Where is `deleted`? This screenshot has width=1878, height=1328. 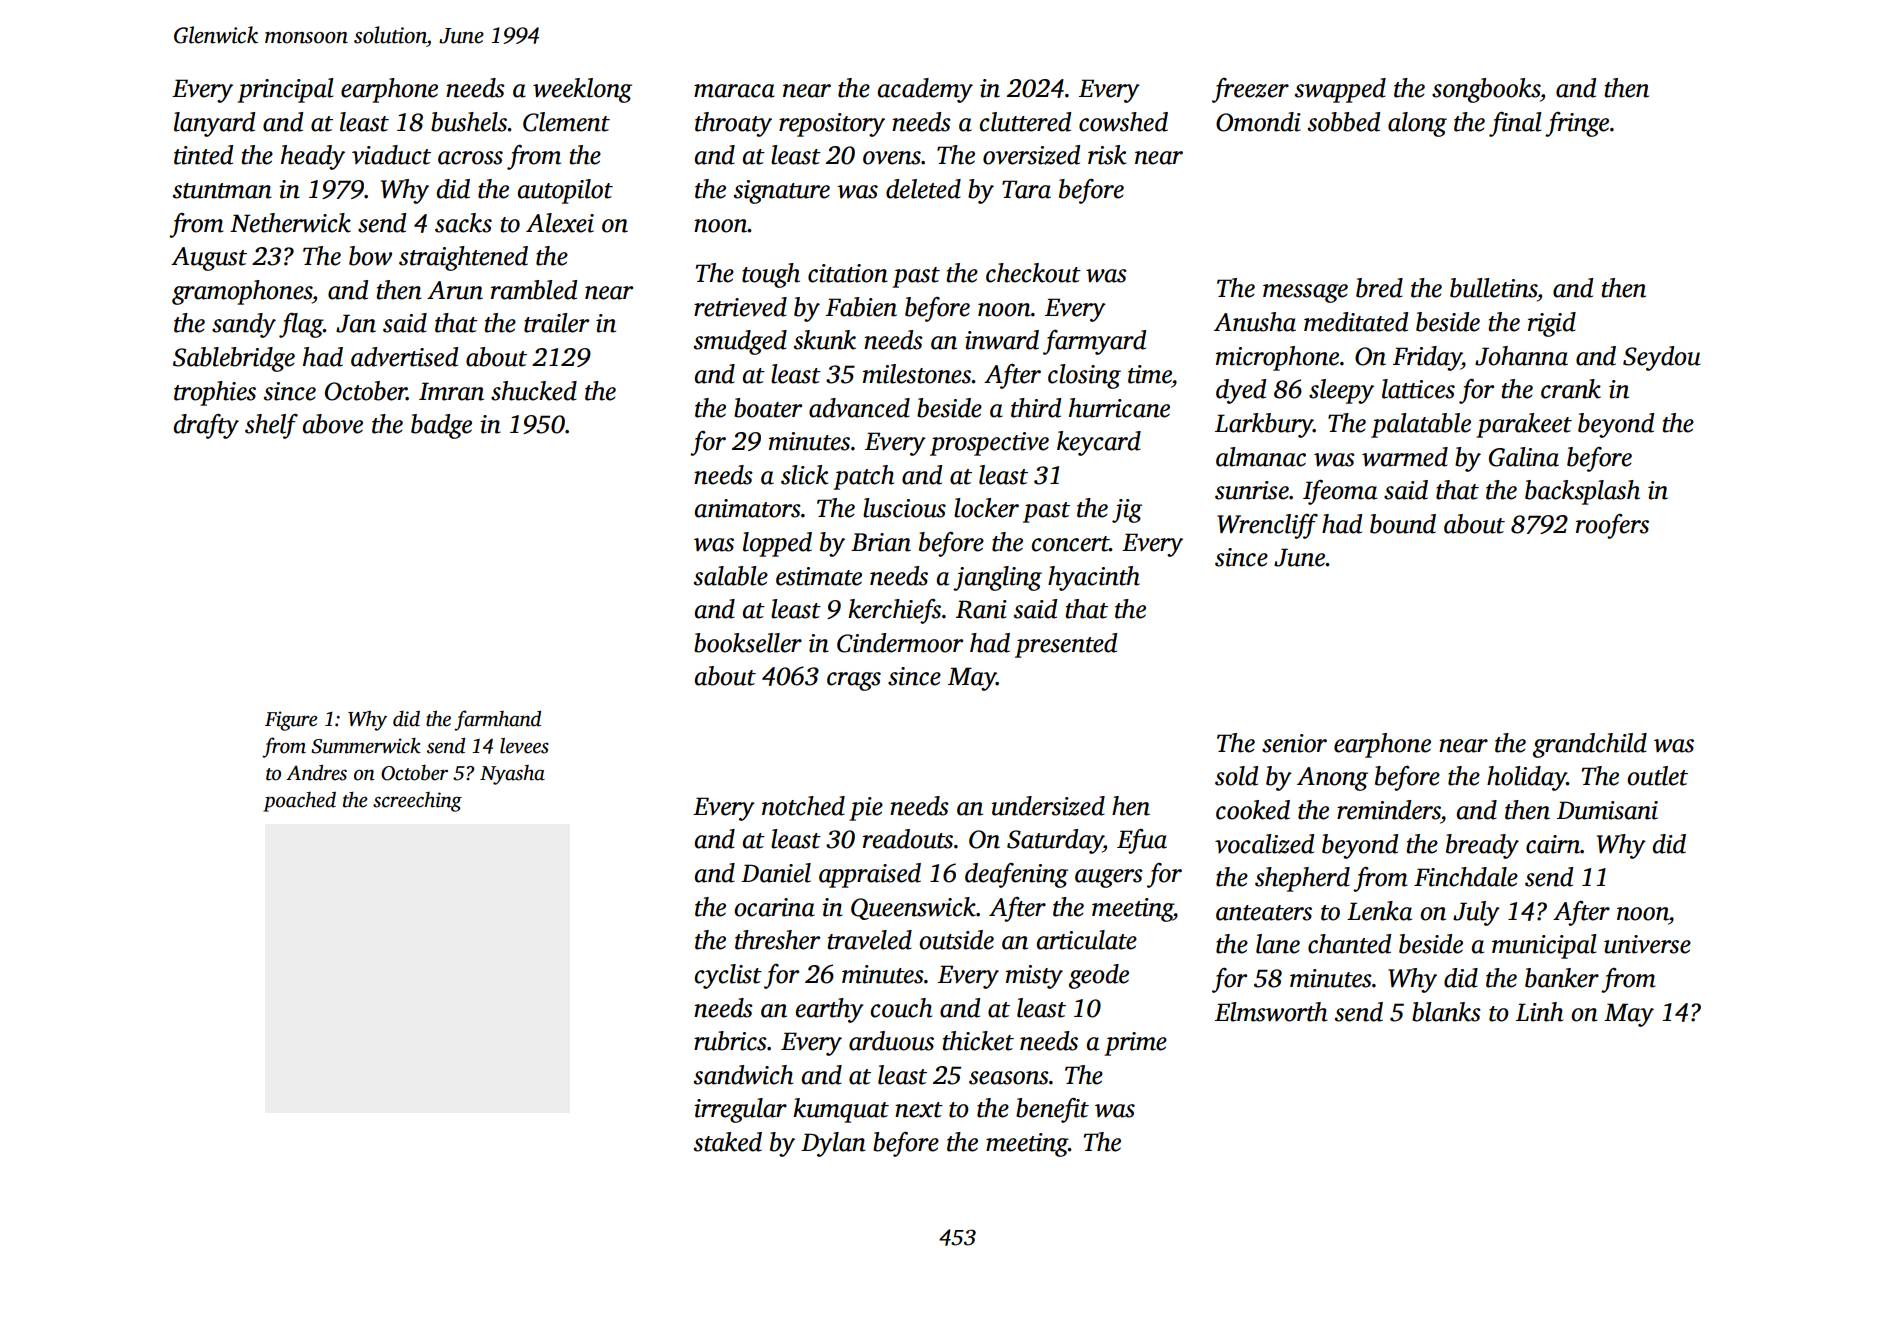 deleted is located at coordinates (923, 189).
